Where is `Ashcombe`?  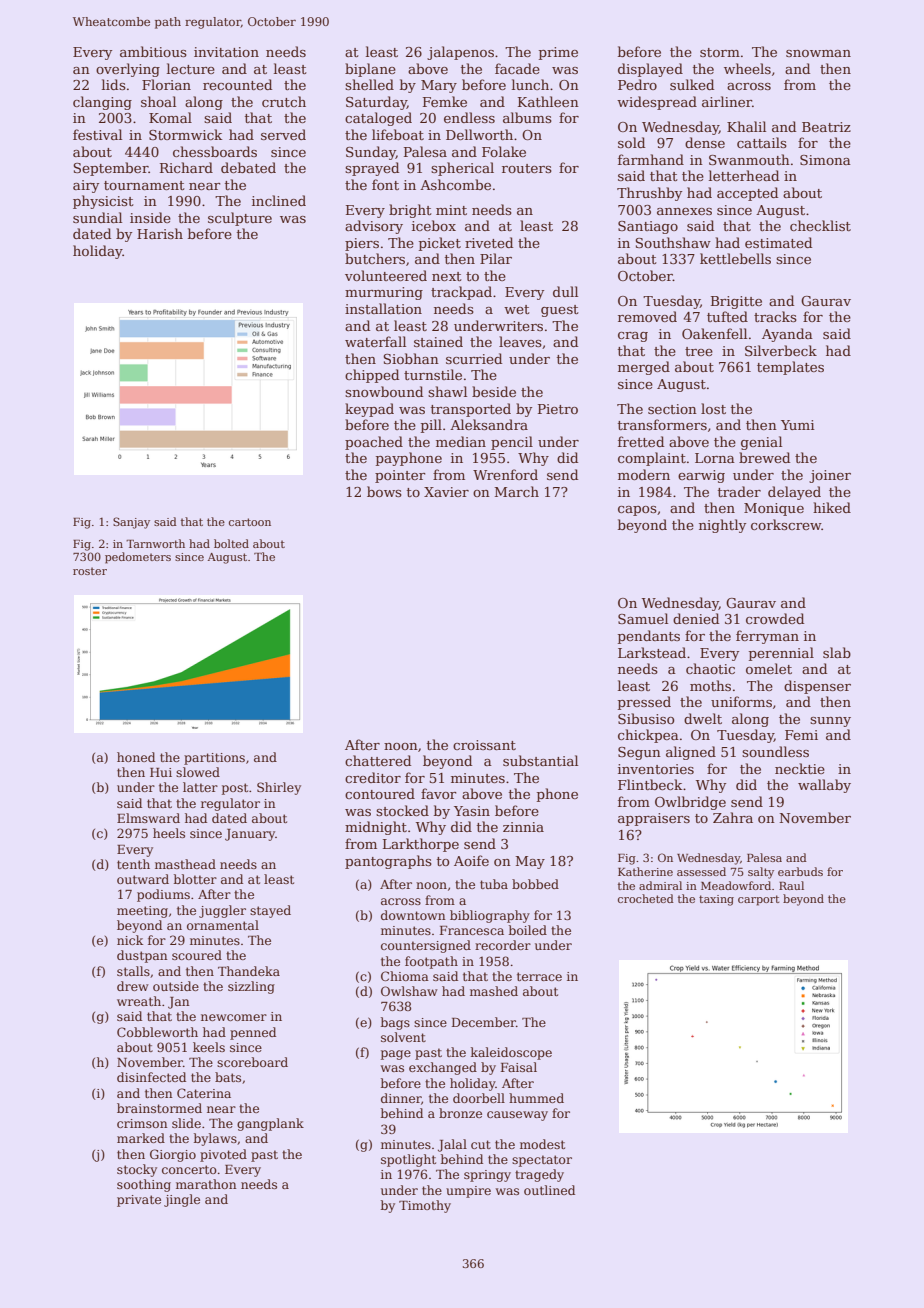 Ashcombe is located at coordinates (455, 184).
